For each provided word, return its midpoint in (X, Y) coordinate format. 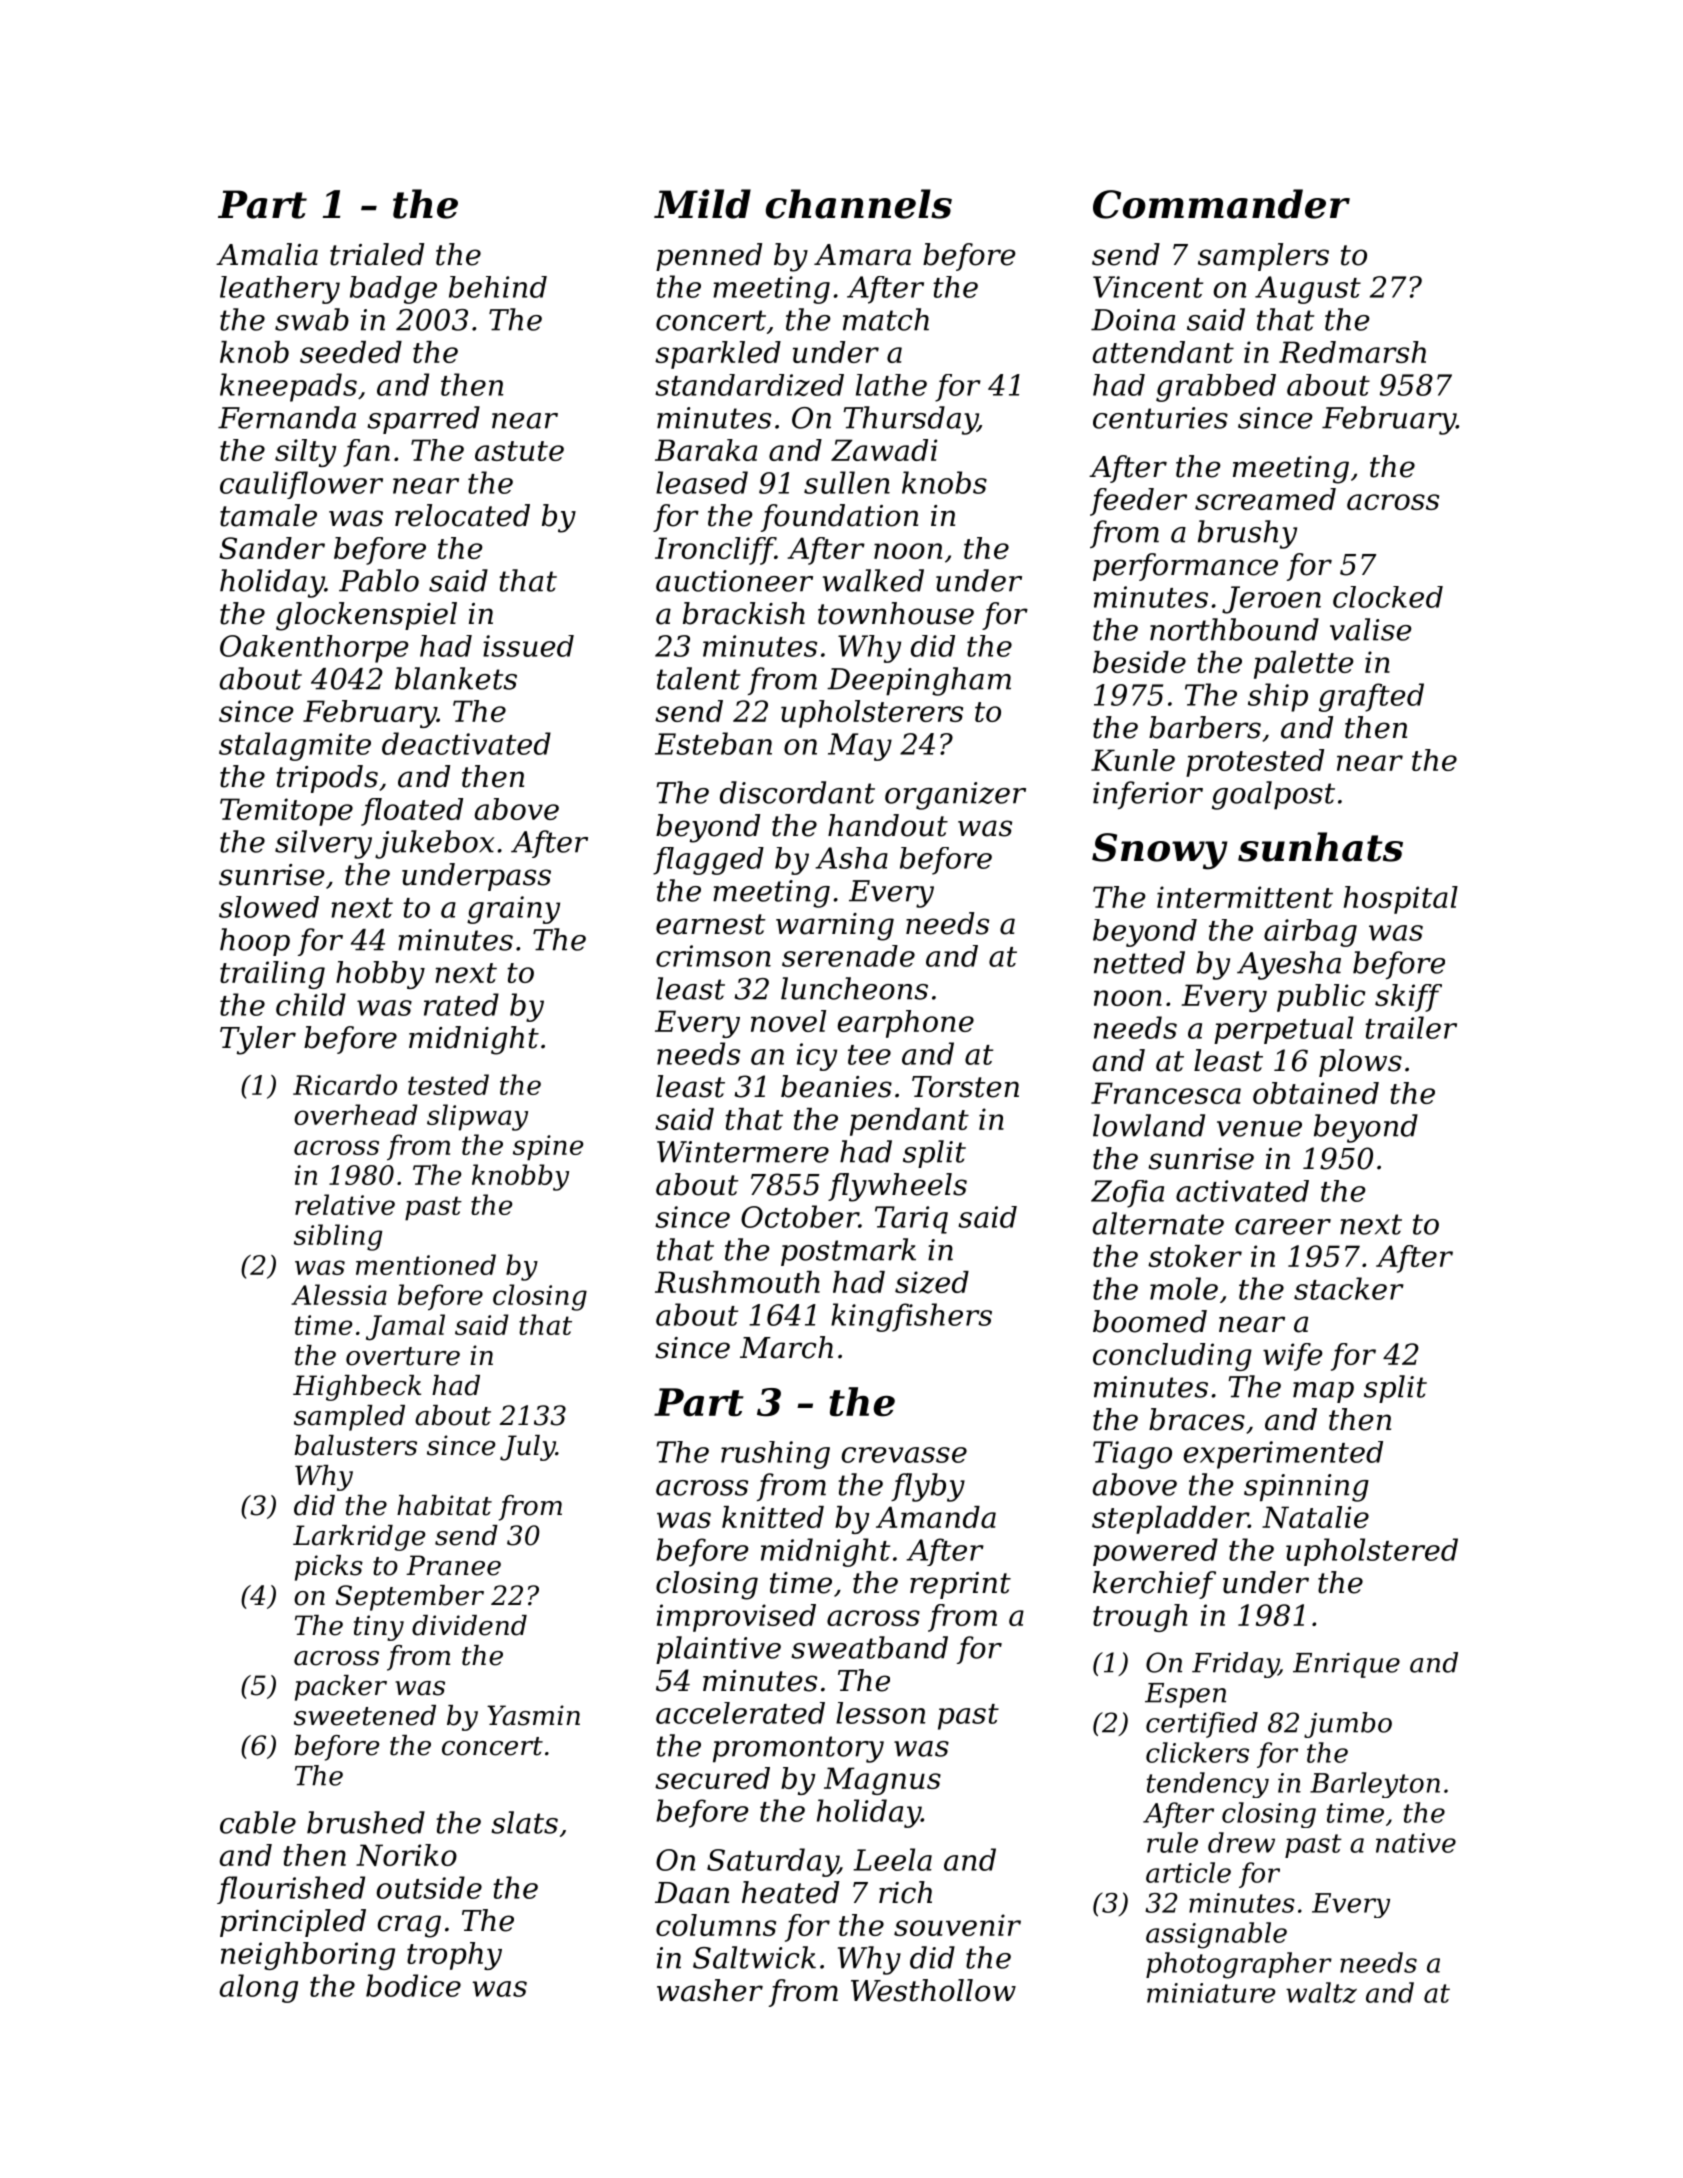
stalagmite (295, 746)
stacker (1349, 1288)
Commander (1221, 204)
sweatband (870, 1647)
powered (1155, 1552)
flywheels (897, 1187)
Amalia (267, 254)
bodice (413, 1985)
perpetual (1284, 1030)
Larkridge (359, 1538)
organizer (955, 796)
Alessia (339, 1294)
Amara (862, 255)
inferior (1148, 795)
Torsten (965, 1087)
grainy (513, 910)
